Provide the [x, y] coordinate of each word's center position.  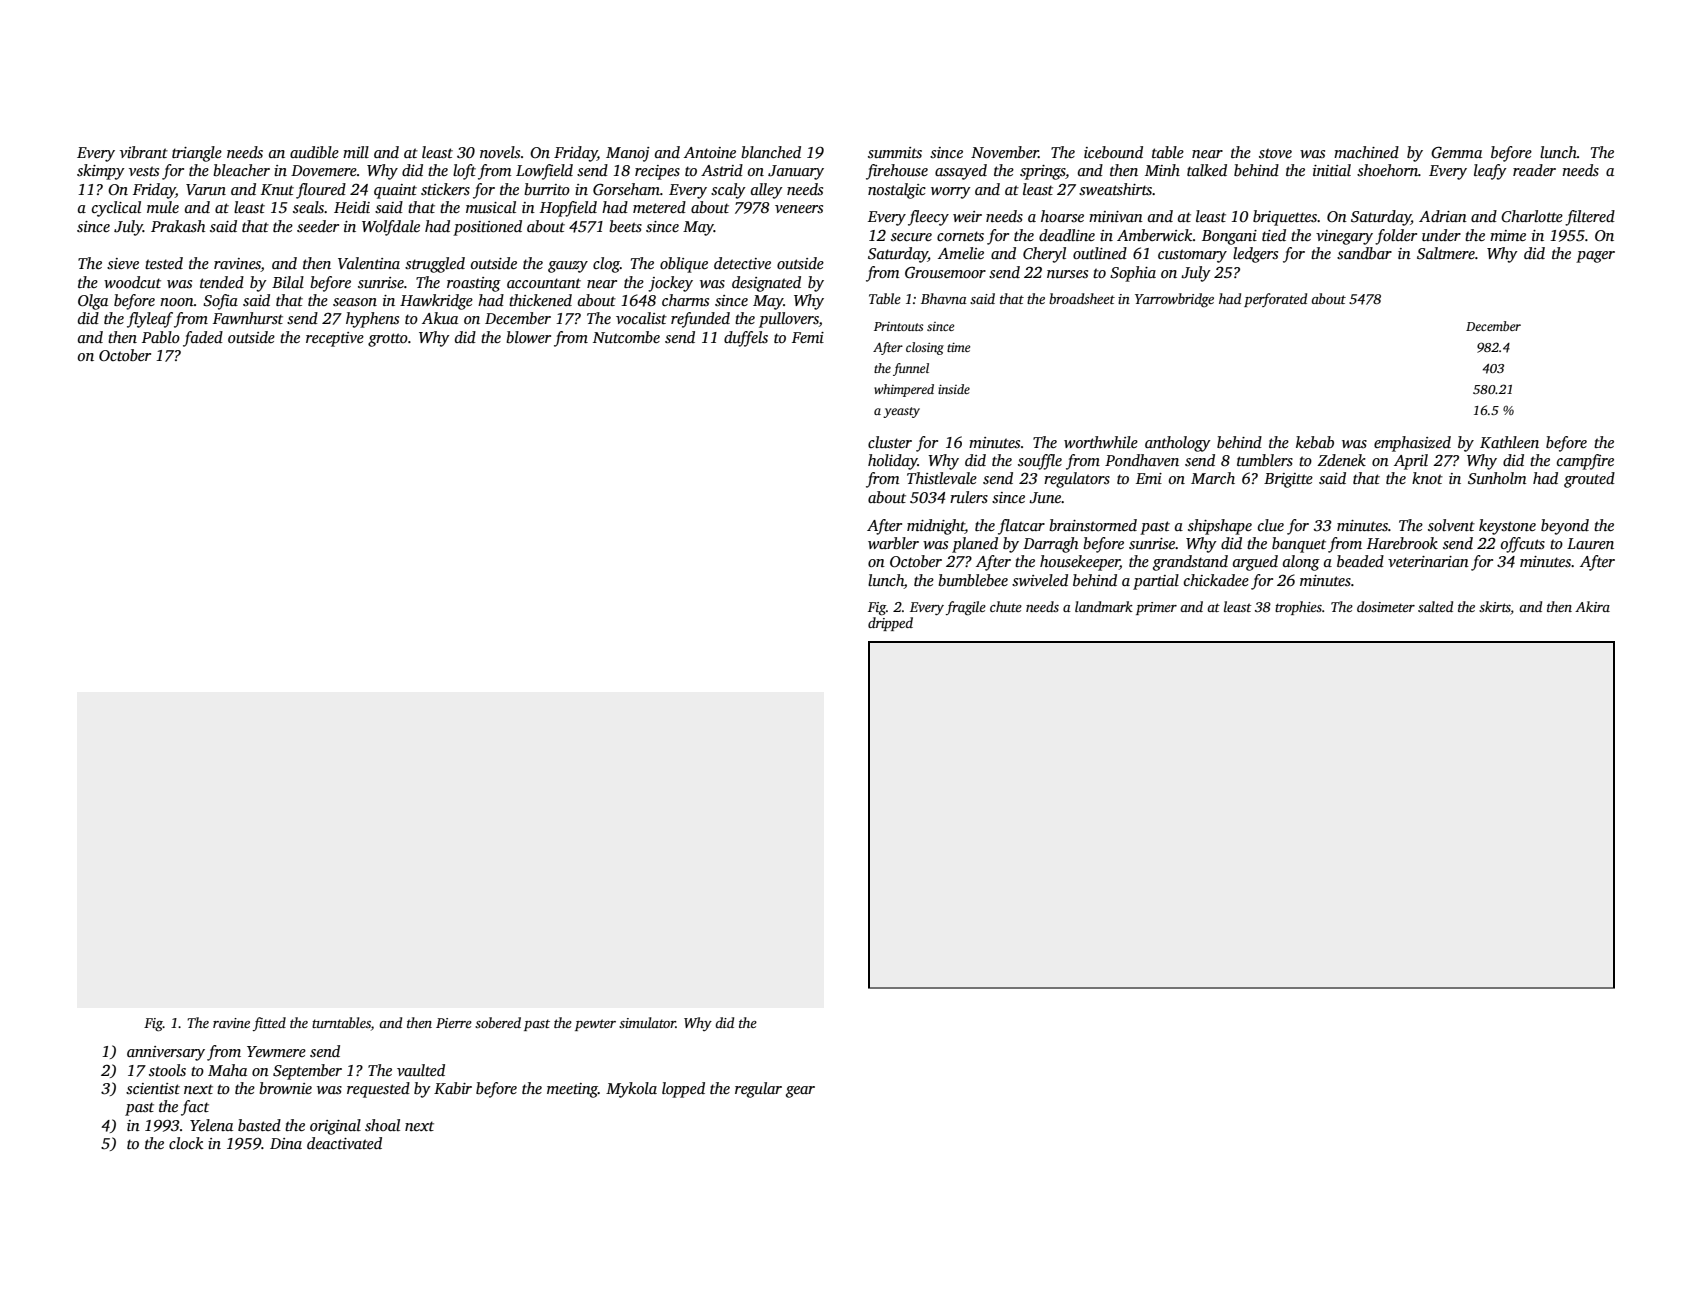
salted [1435, 606]
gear [800, 1092]
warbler [893, 543]
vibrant [144, 152]
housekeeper [1080, 563]
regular [758, 1090]
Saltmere [1446, 253]
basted [259, 1125]
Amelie [961, 253]
